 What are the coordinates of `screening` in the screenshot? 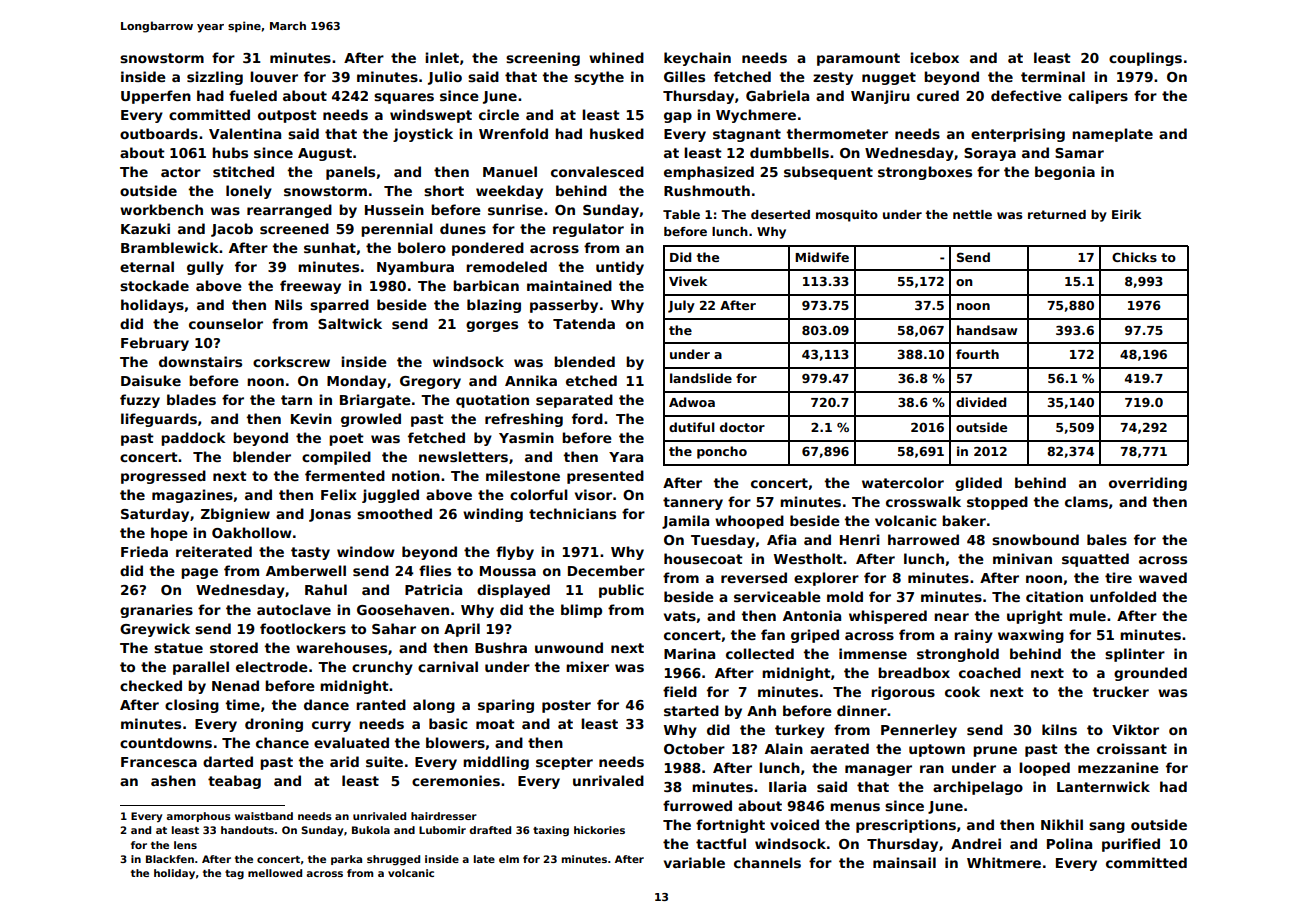 It's located at (543, 59).
